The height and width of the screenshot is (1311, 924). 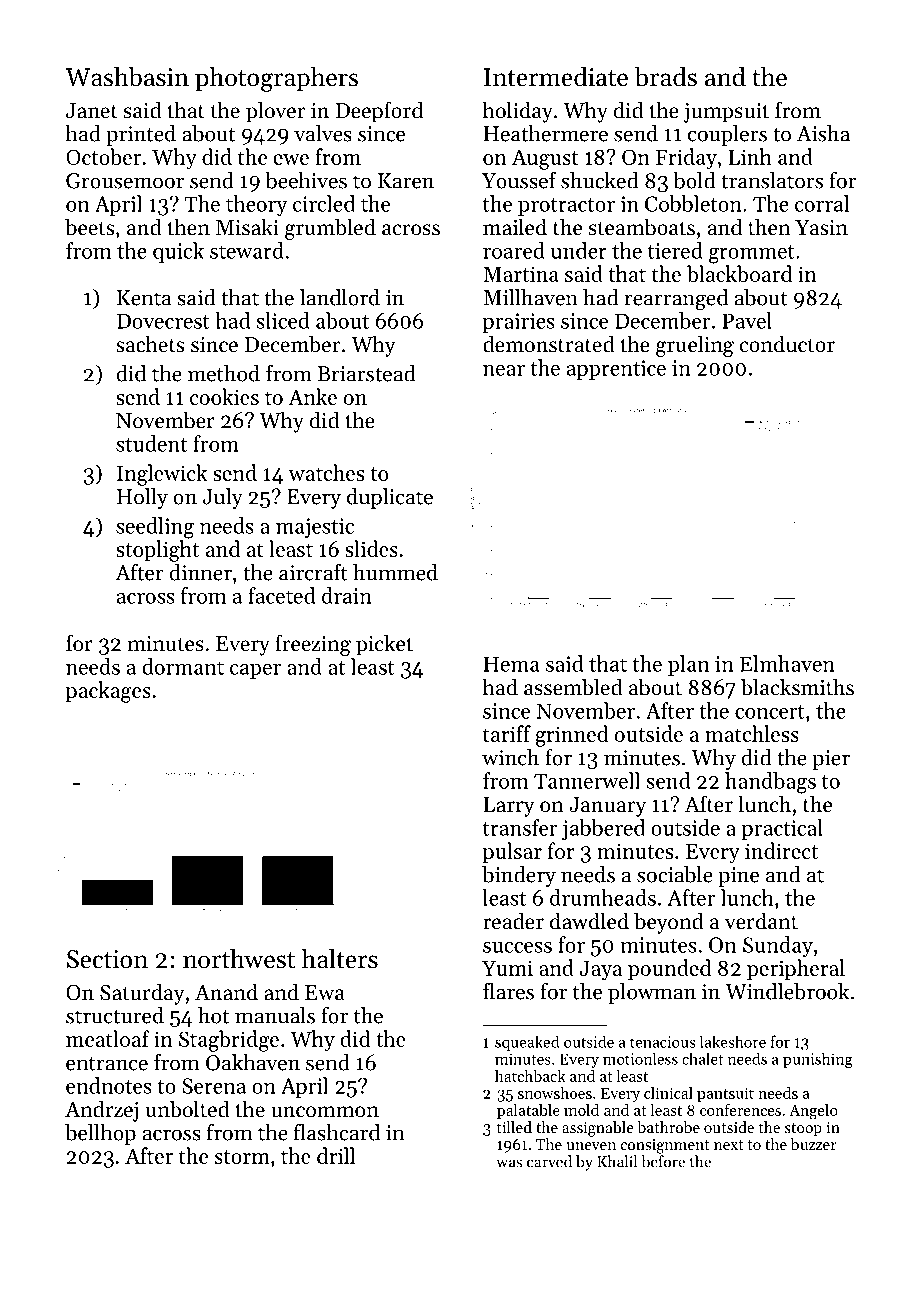 I want to click on Intermediate, so click(x=556, y=77).
